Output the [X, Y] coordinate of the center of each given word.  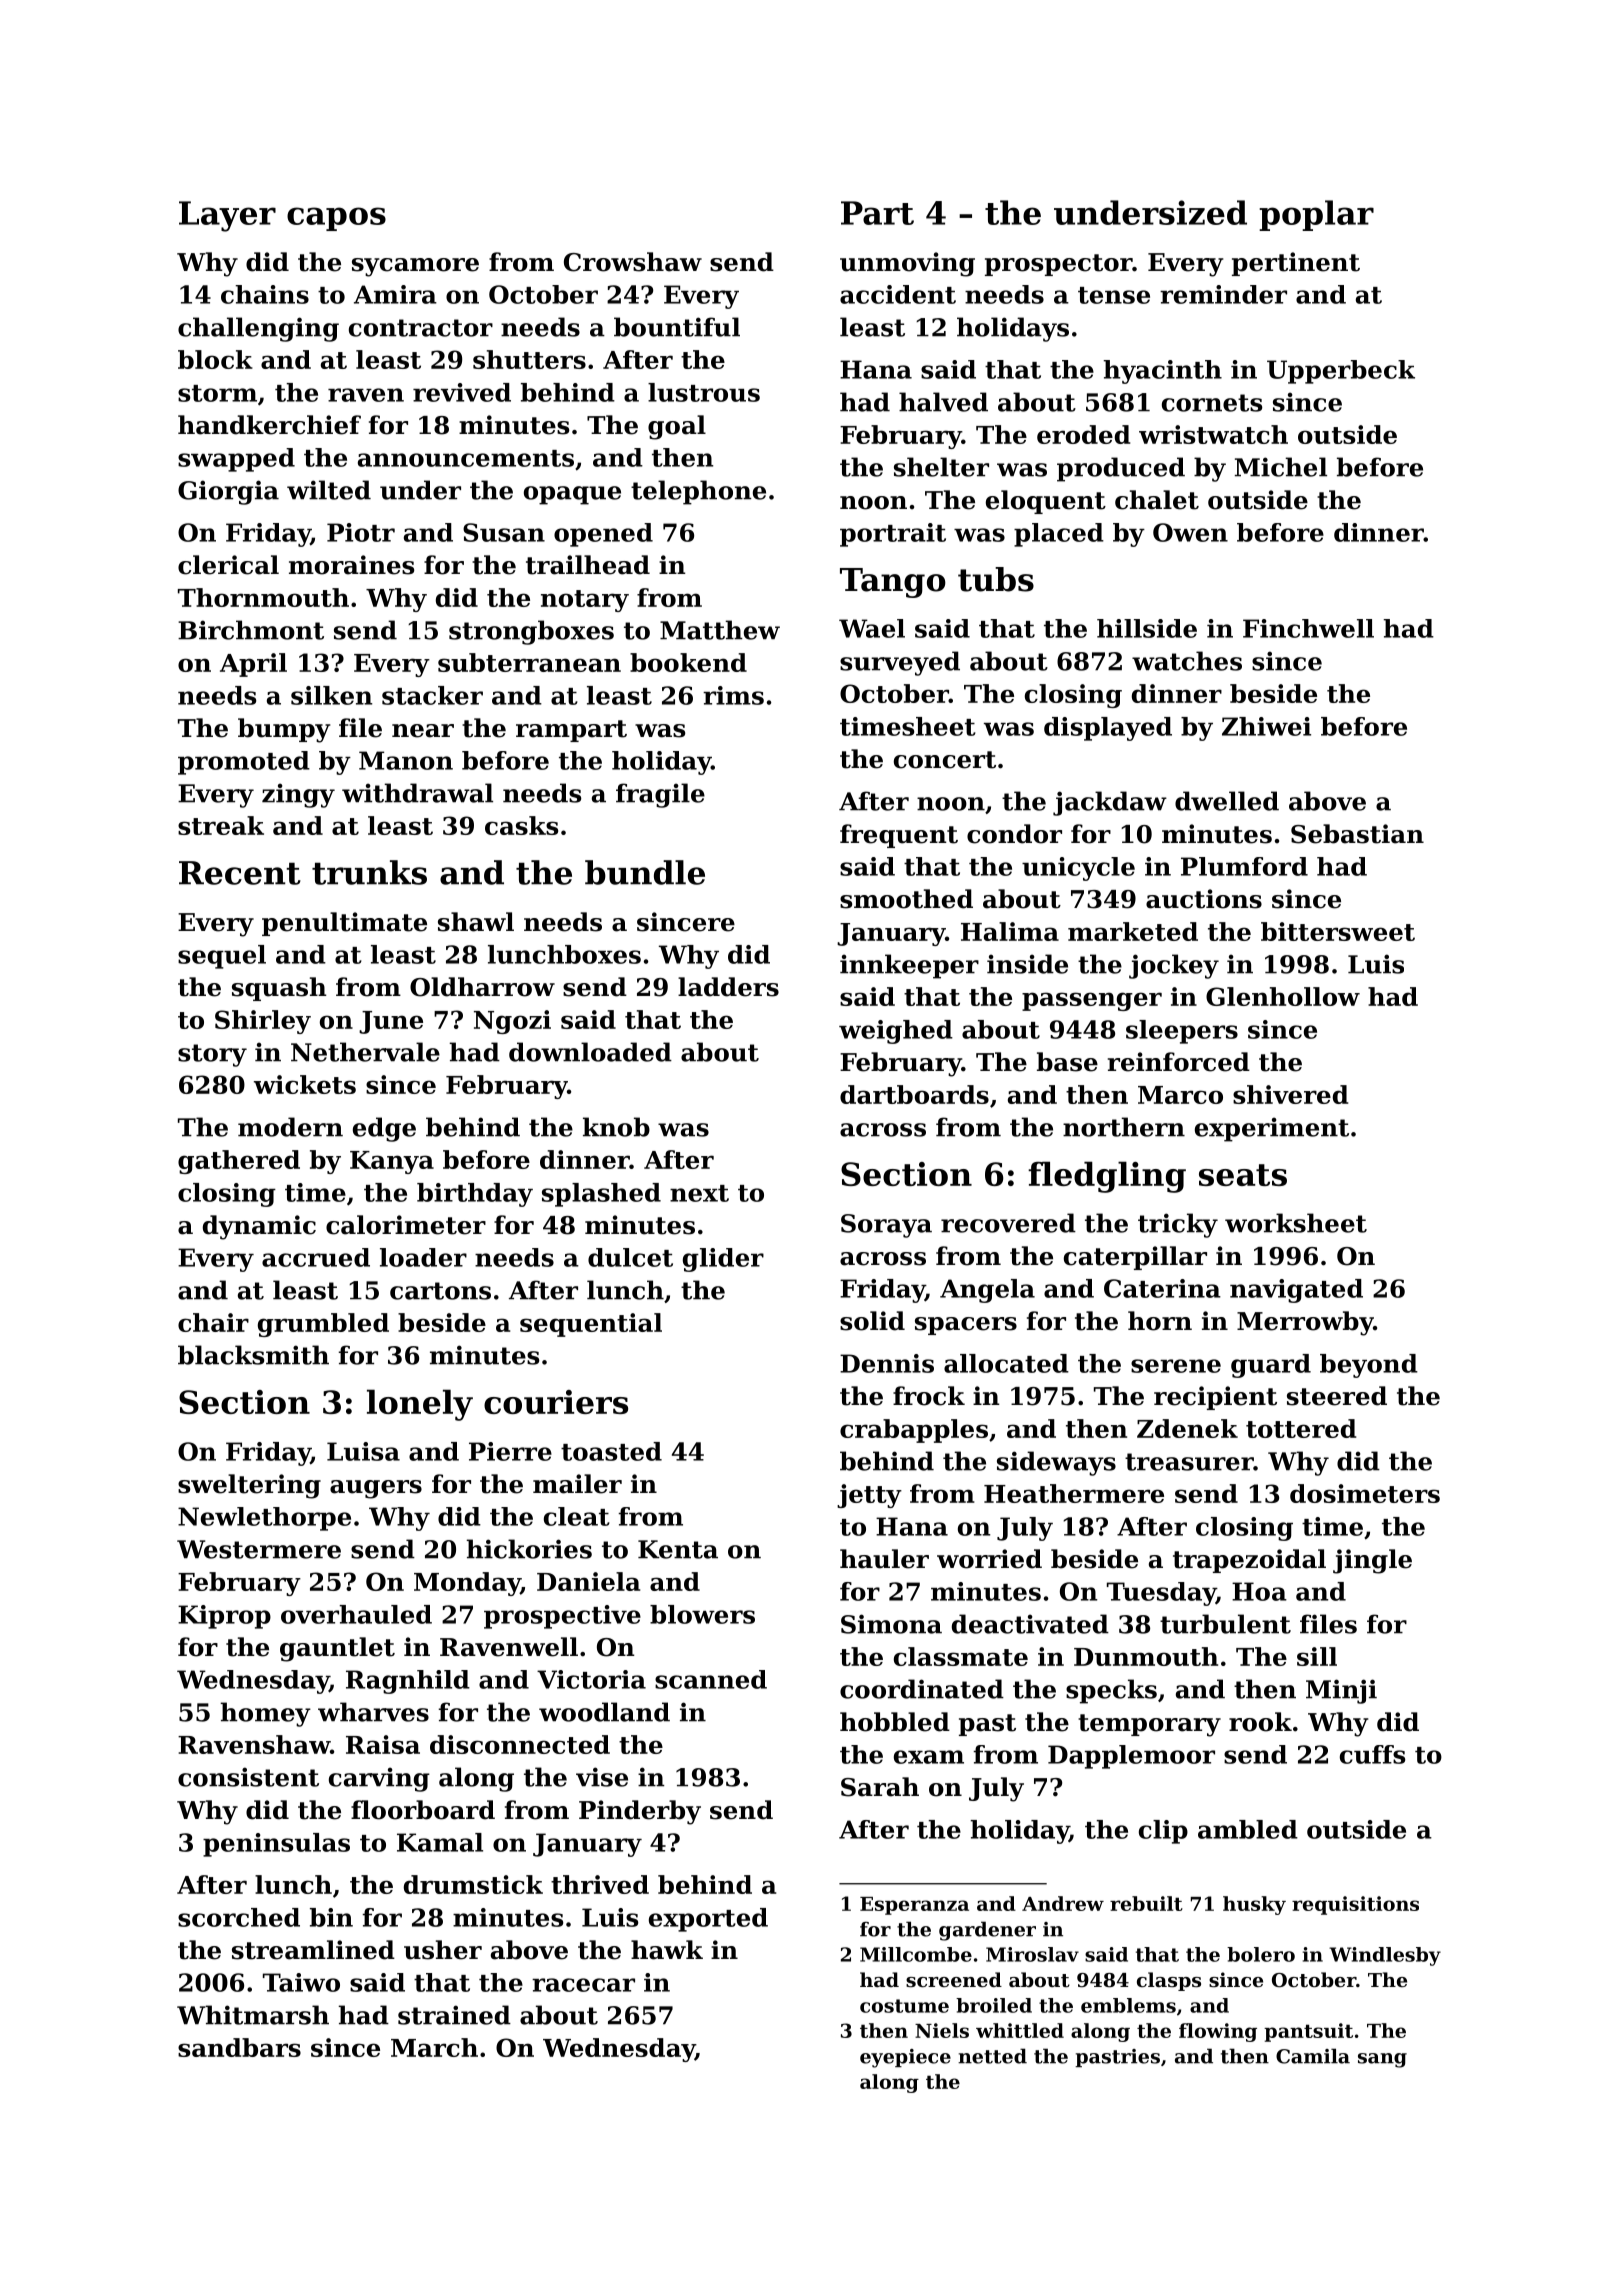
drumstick [473, 1884]
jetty [869, 1496]
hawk [667, 1950]
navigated [1296, 1291]
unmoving [907, 264]
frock [929, 1396]
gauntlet [337, 1649]
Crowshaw [633, 262]
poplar [1316, 215]
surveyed [900, 663]
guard [1271, 1366]
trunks [369, 872]
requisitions [1355, 1905]
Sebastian [1357, 834]
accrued [316, 1257]
